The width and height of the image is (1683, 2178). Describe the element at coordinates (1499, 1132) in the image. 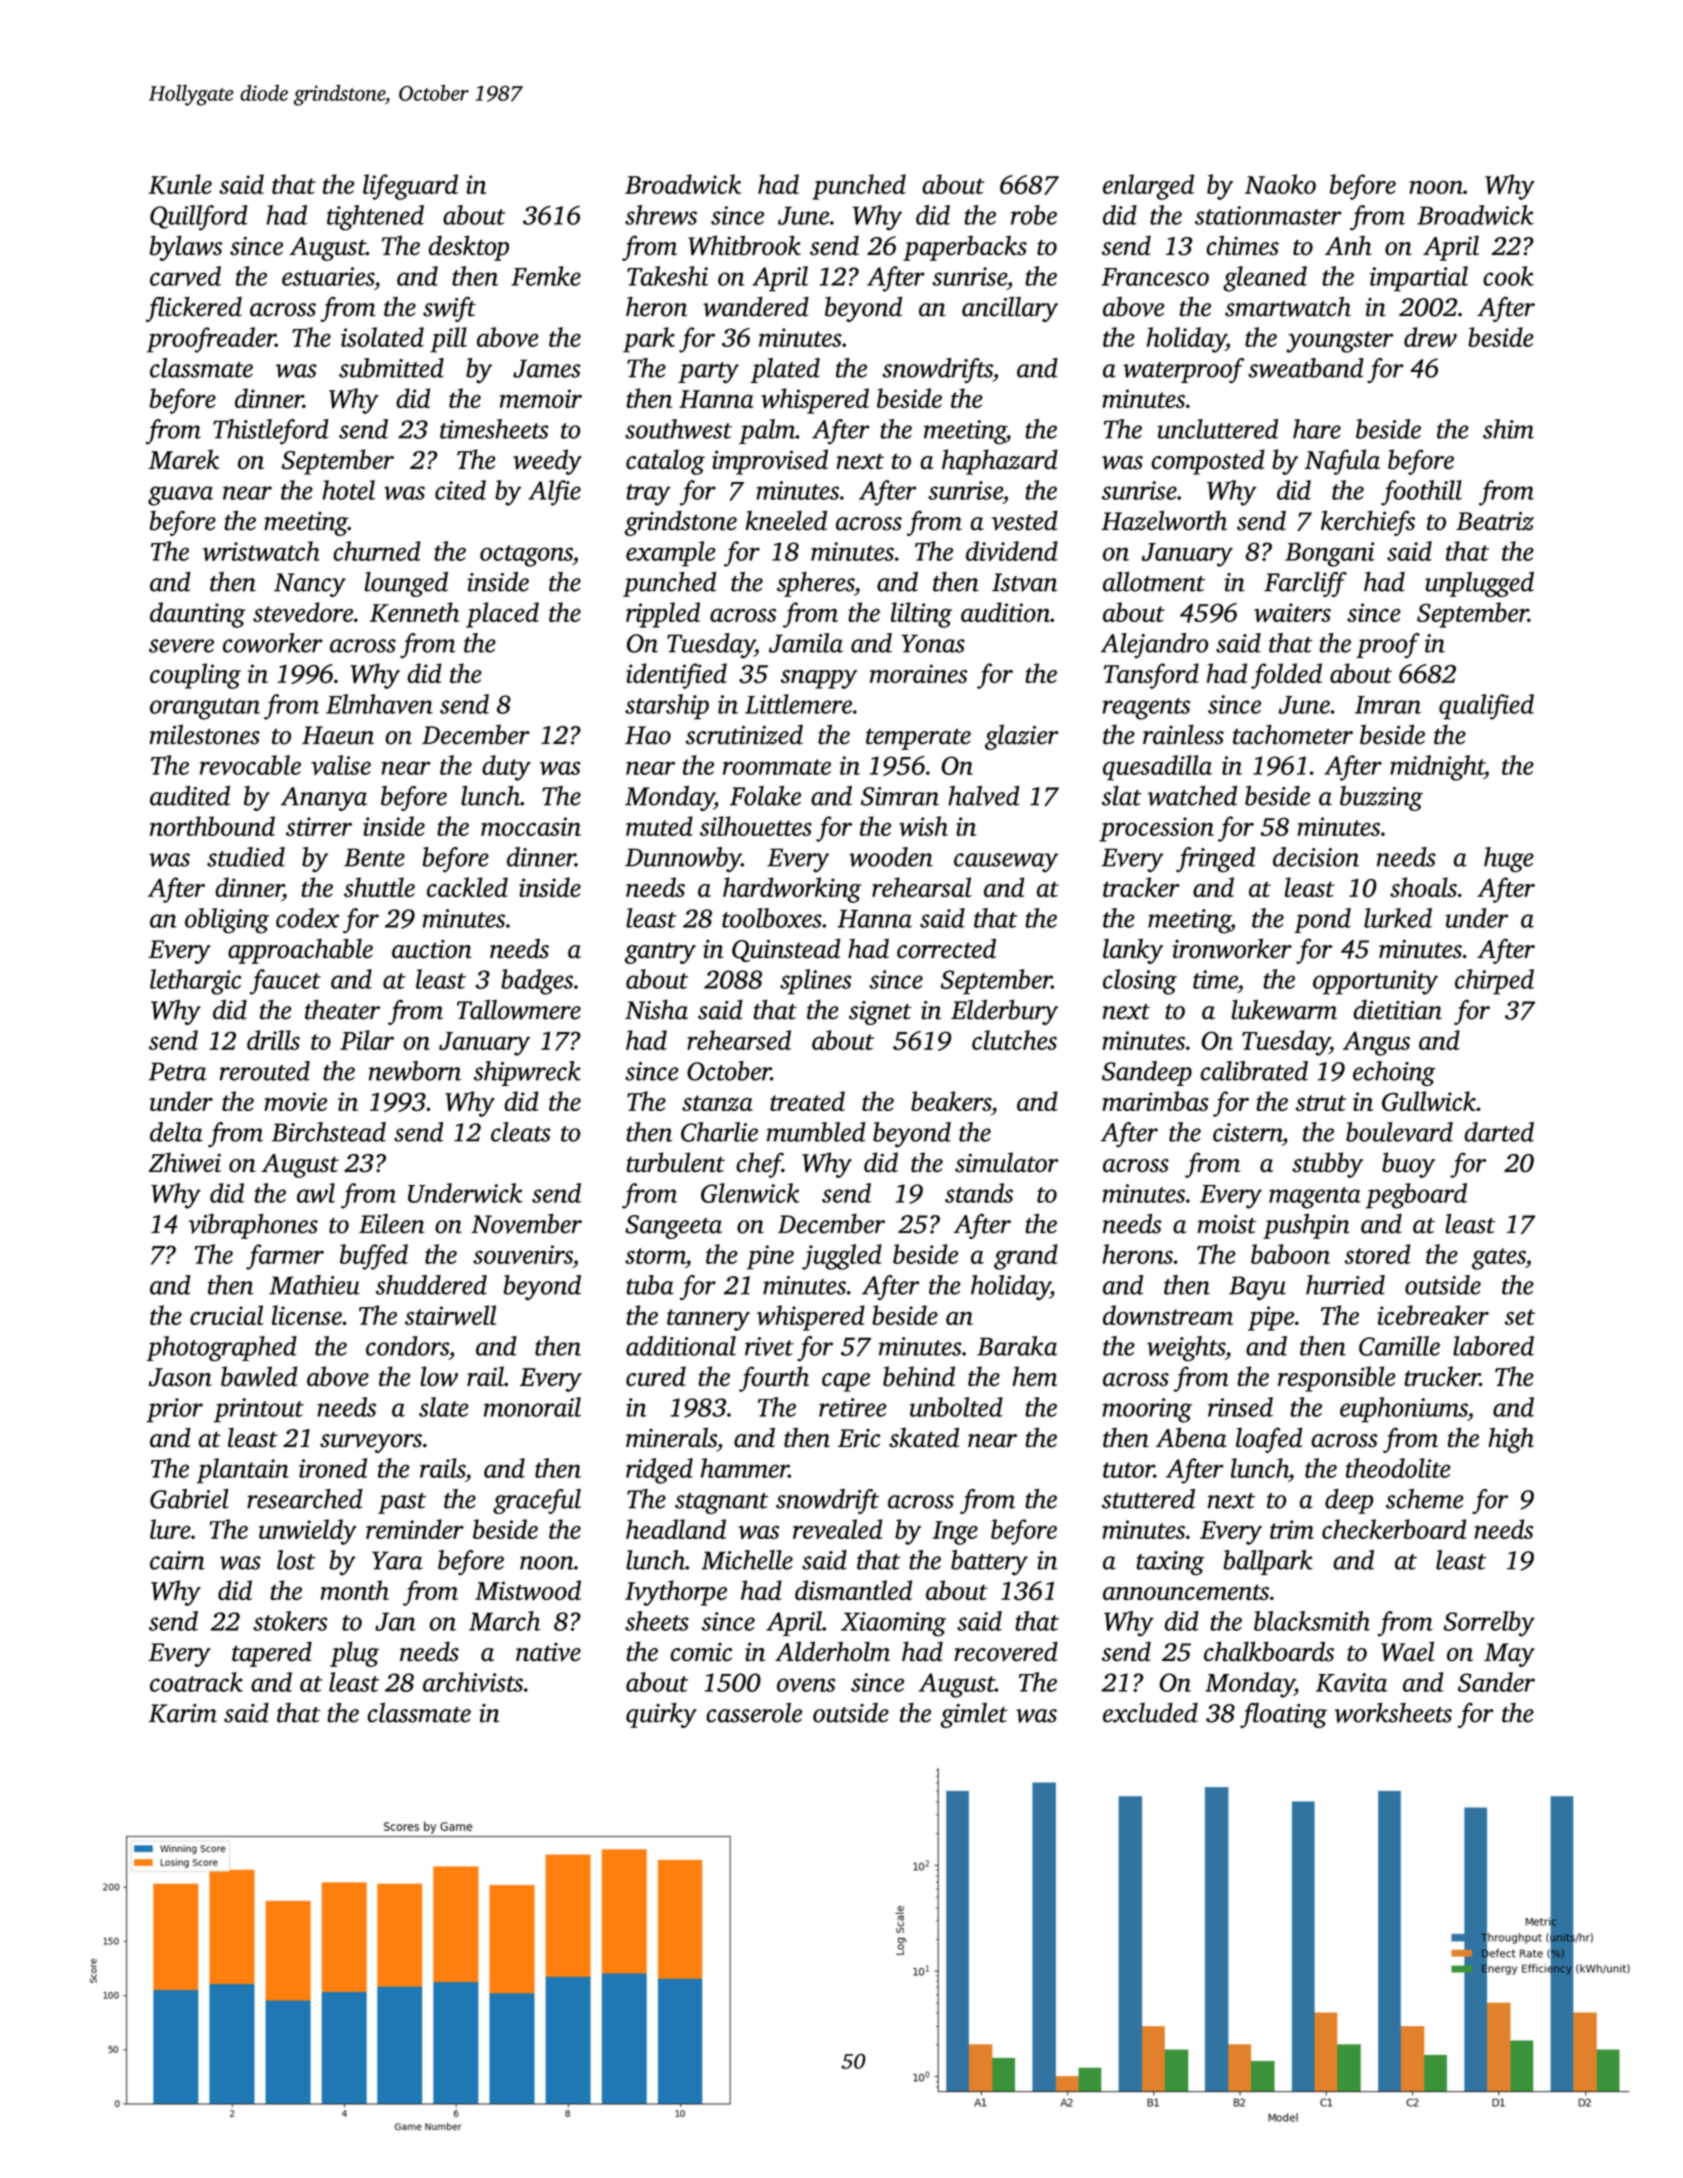

I see `darted` at that location.
